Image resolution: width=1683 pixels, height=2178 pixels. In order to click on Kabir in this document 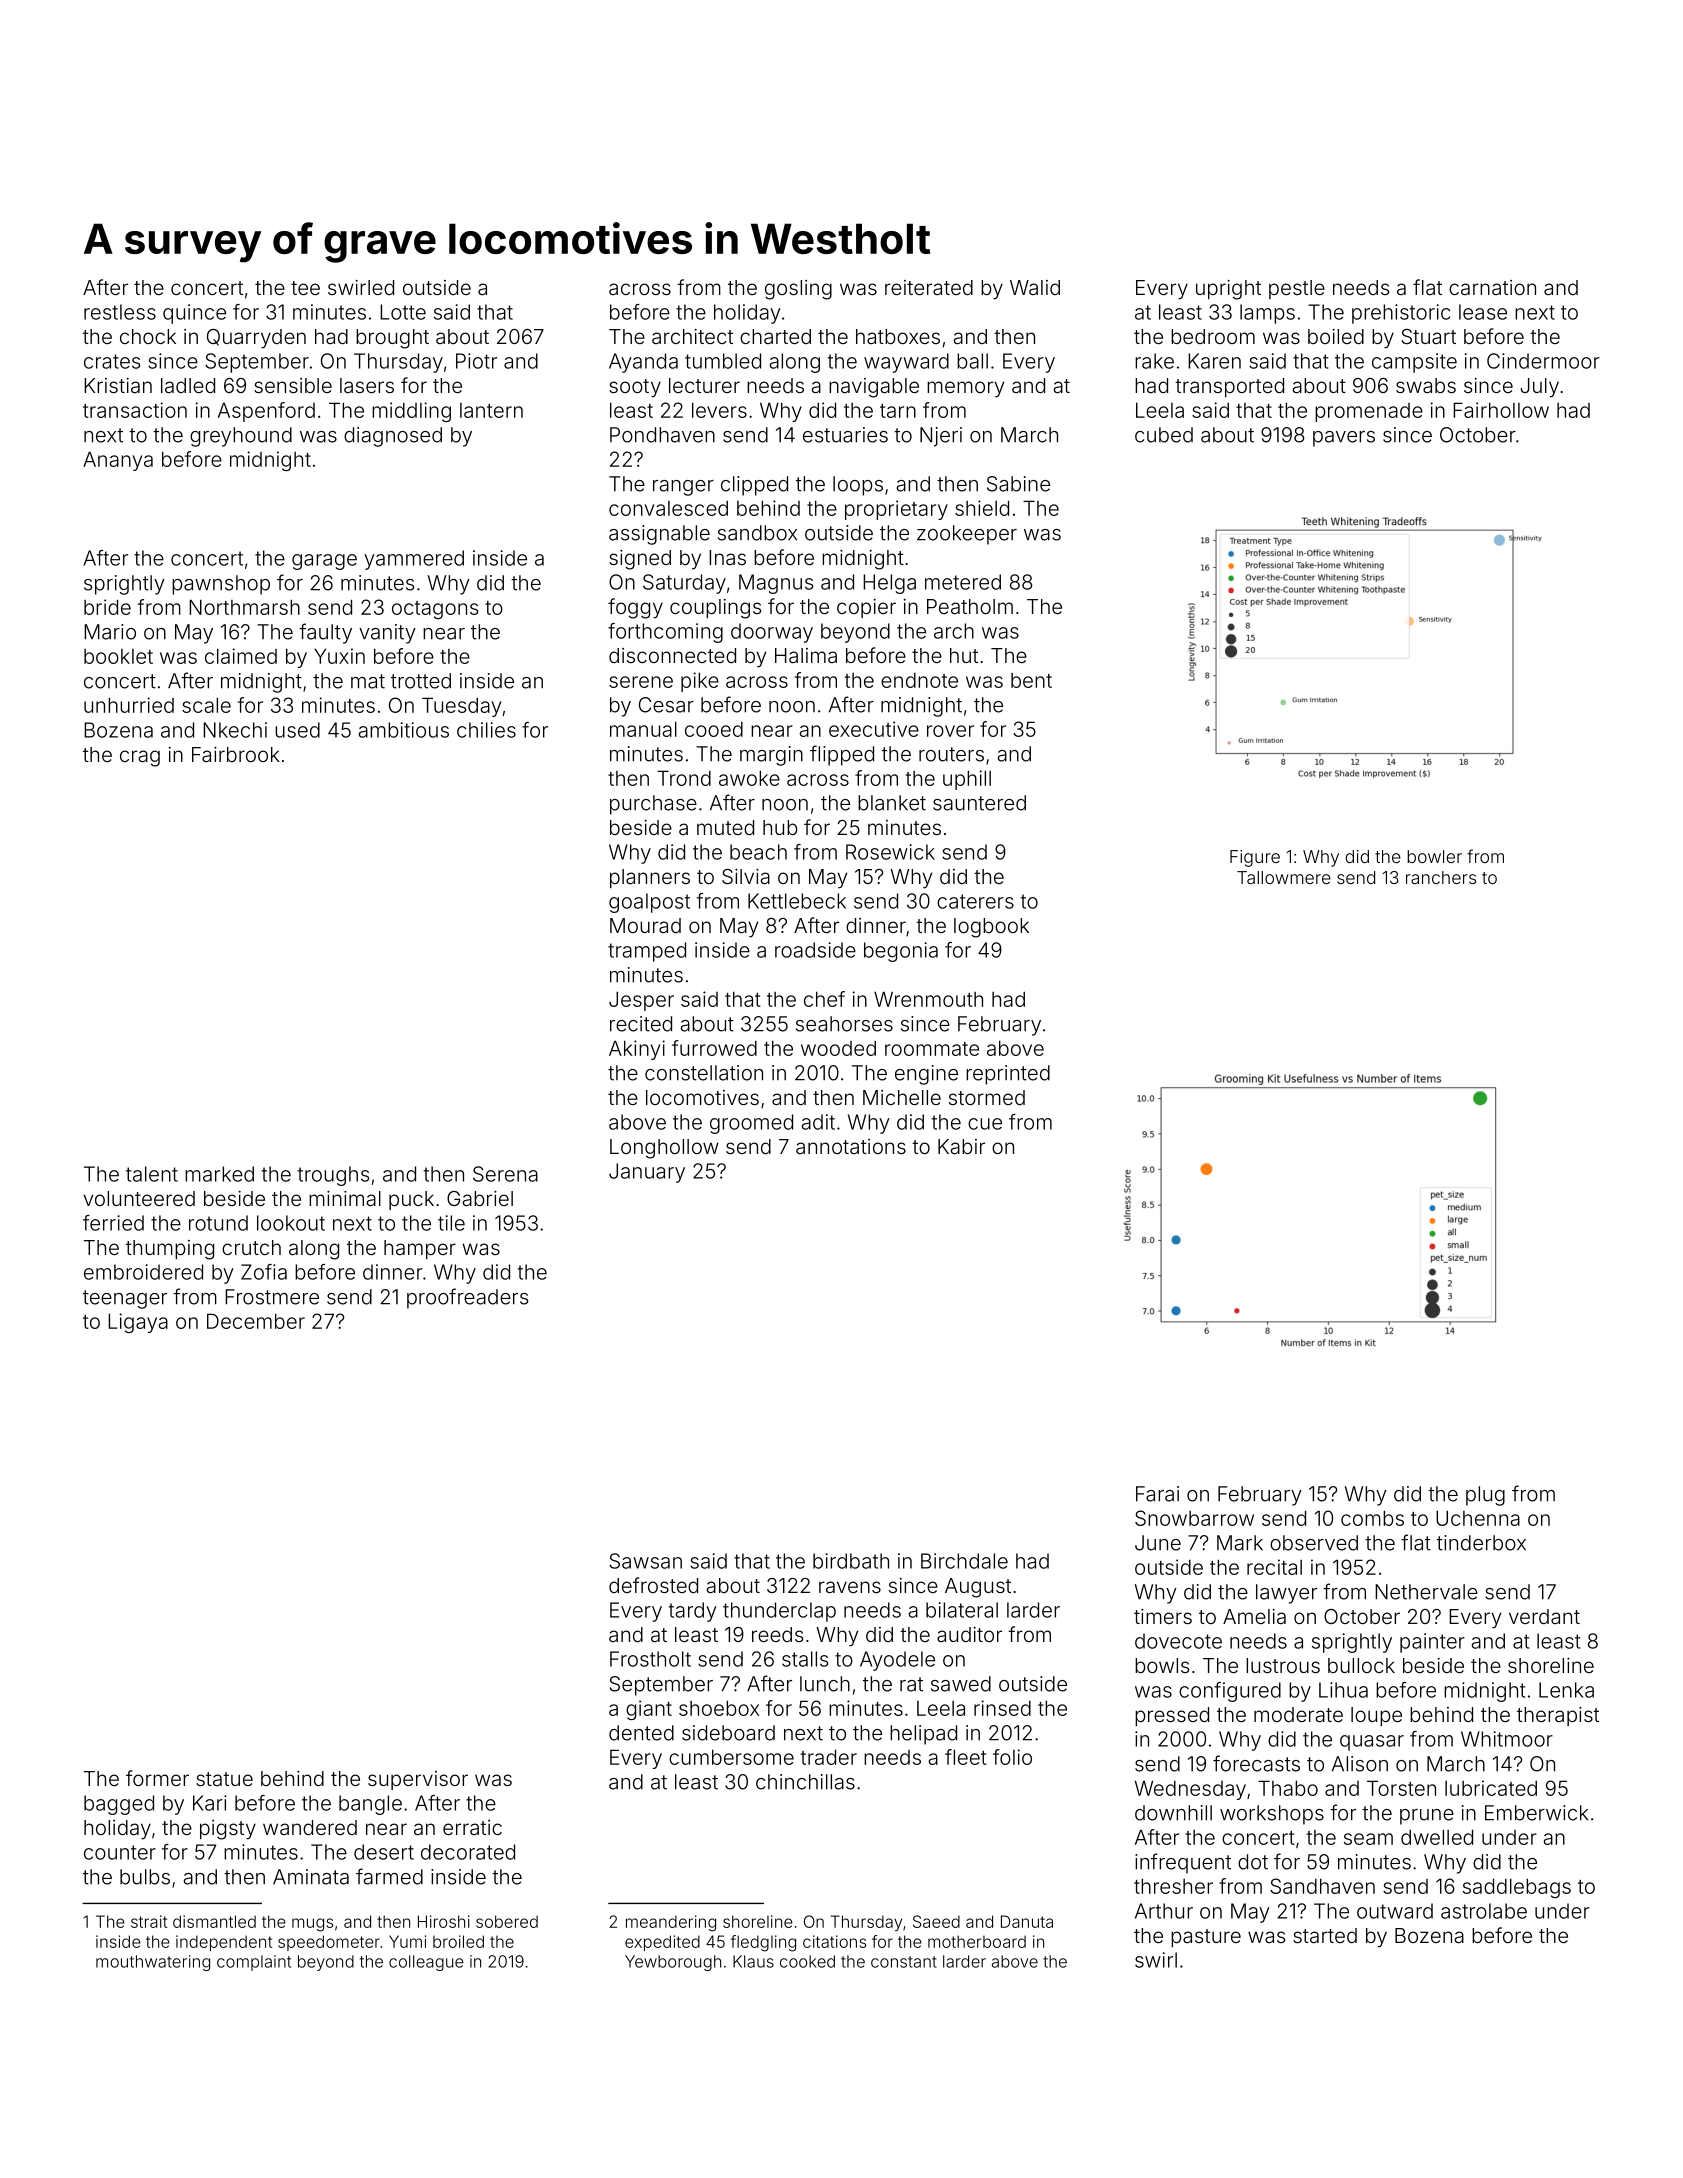, I will do `click(961, 1146)`.
